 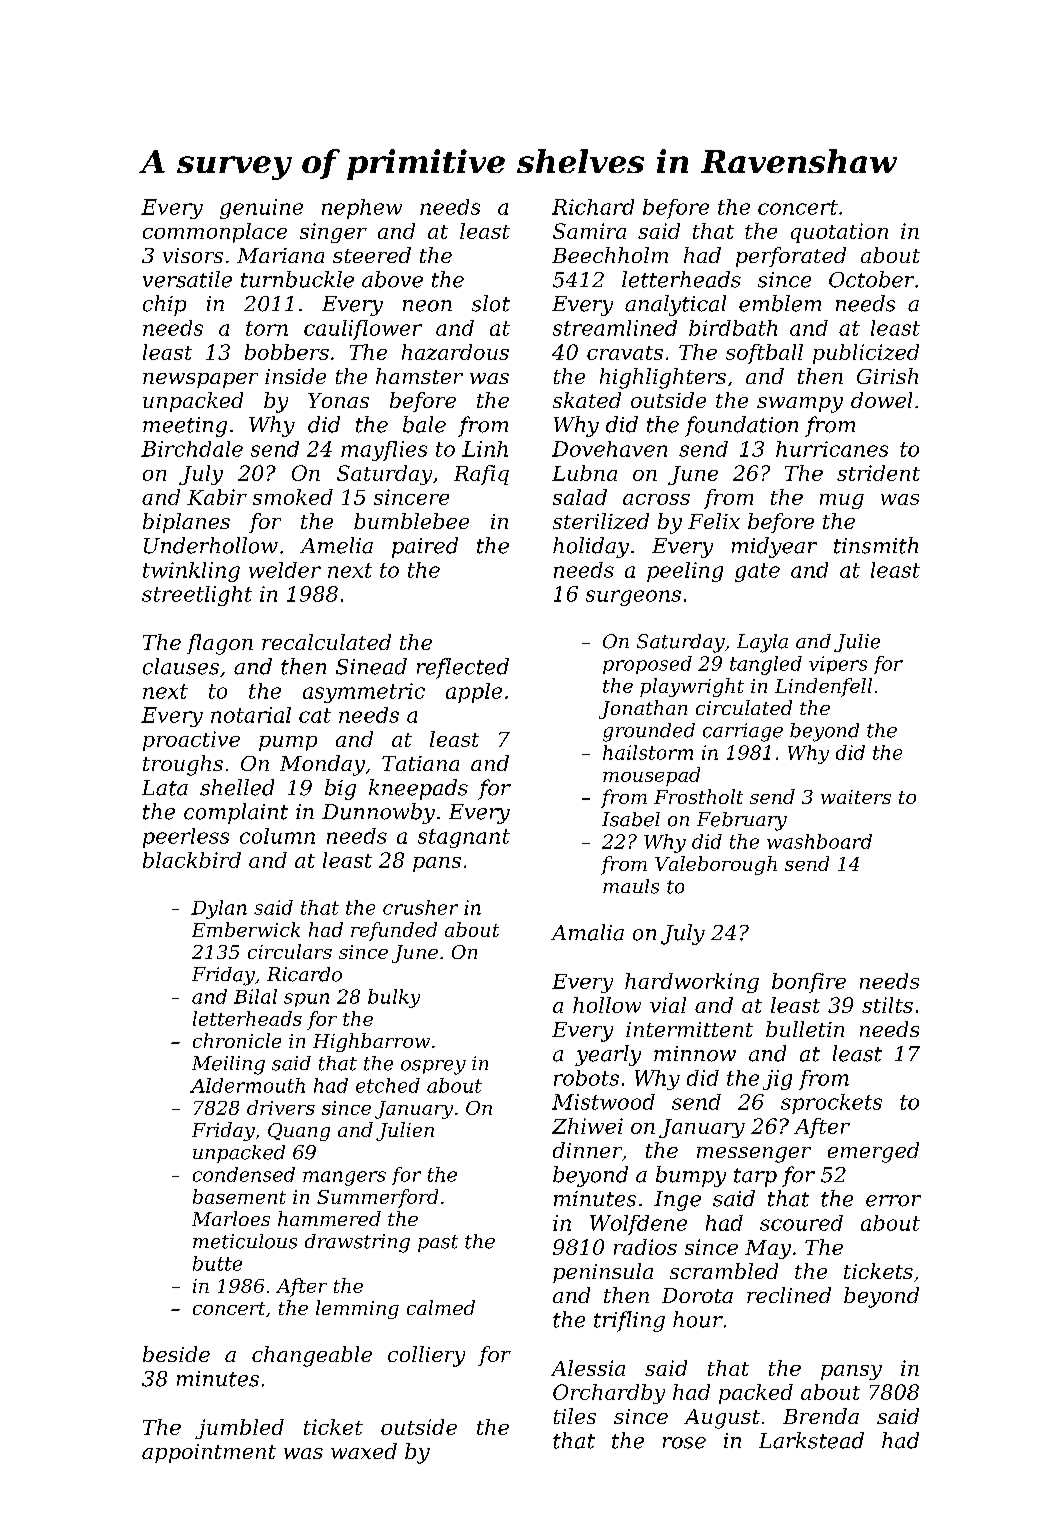 What do you see at coordinates (164, 305) in the document?
I see `chip` at bounding box center [164, 305].
